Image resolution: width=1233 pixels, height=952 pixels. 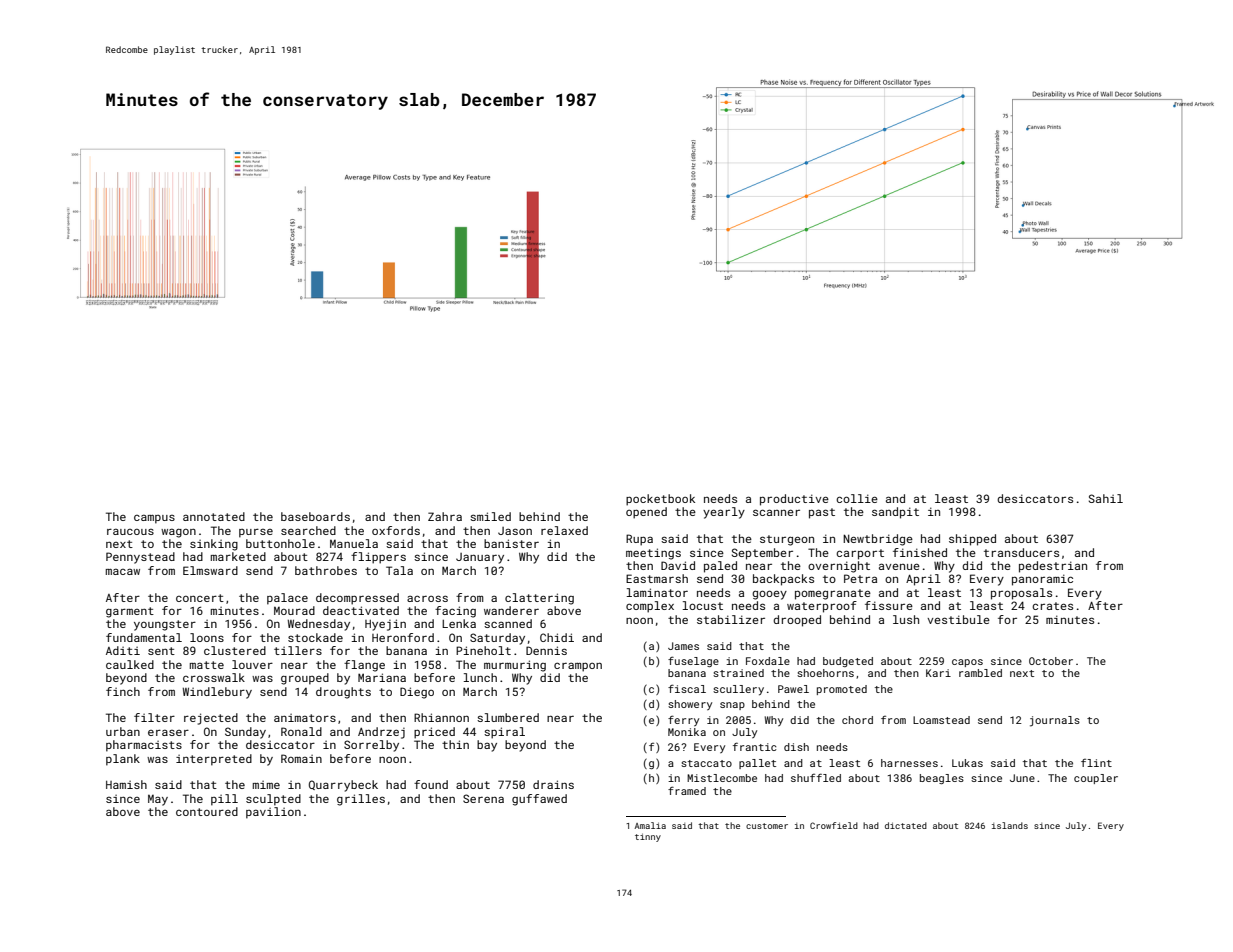 What do you see at coordinates (972, 540) in the document?
I see `shipped` at bounding box center [972, 540].
